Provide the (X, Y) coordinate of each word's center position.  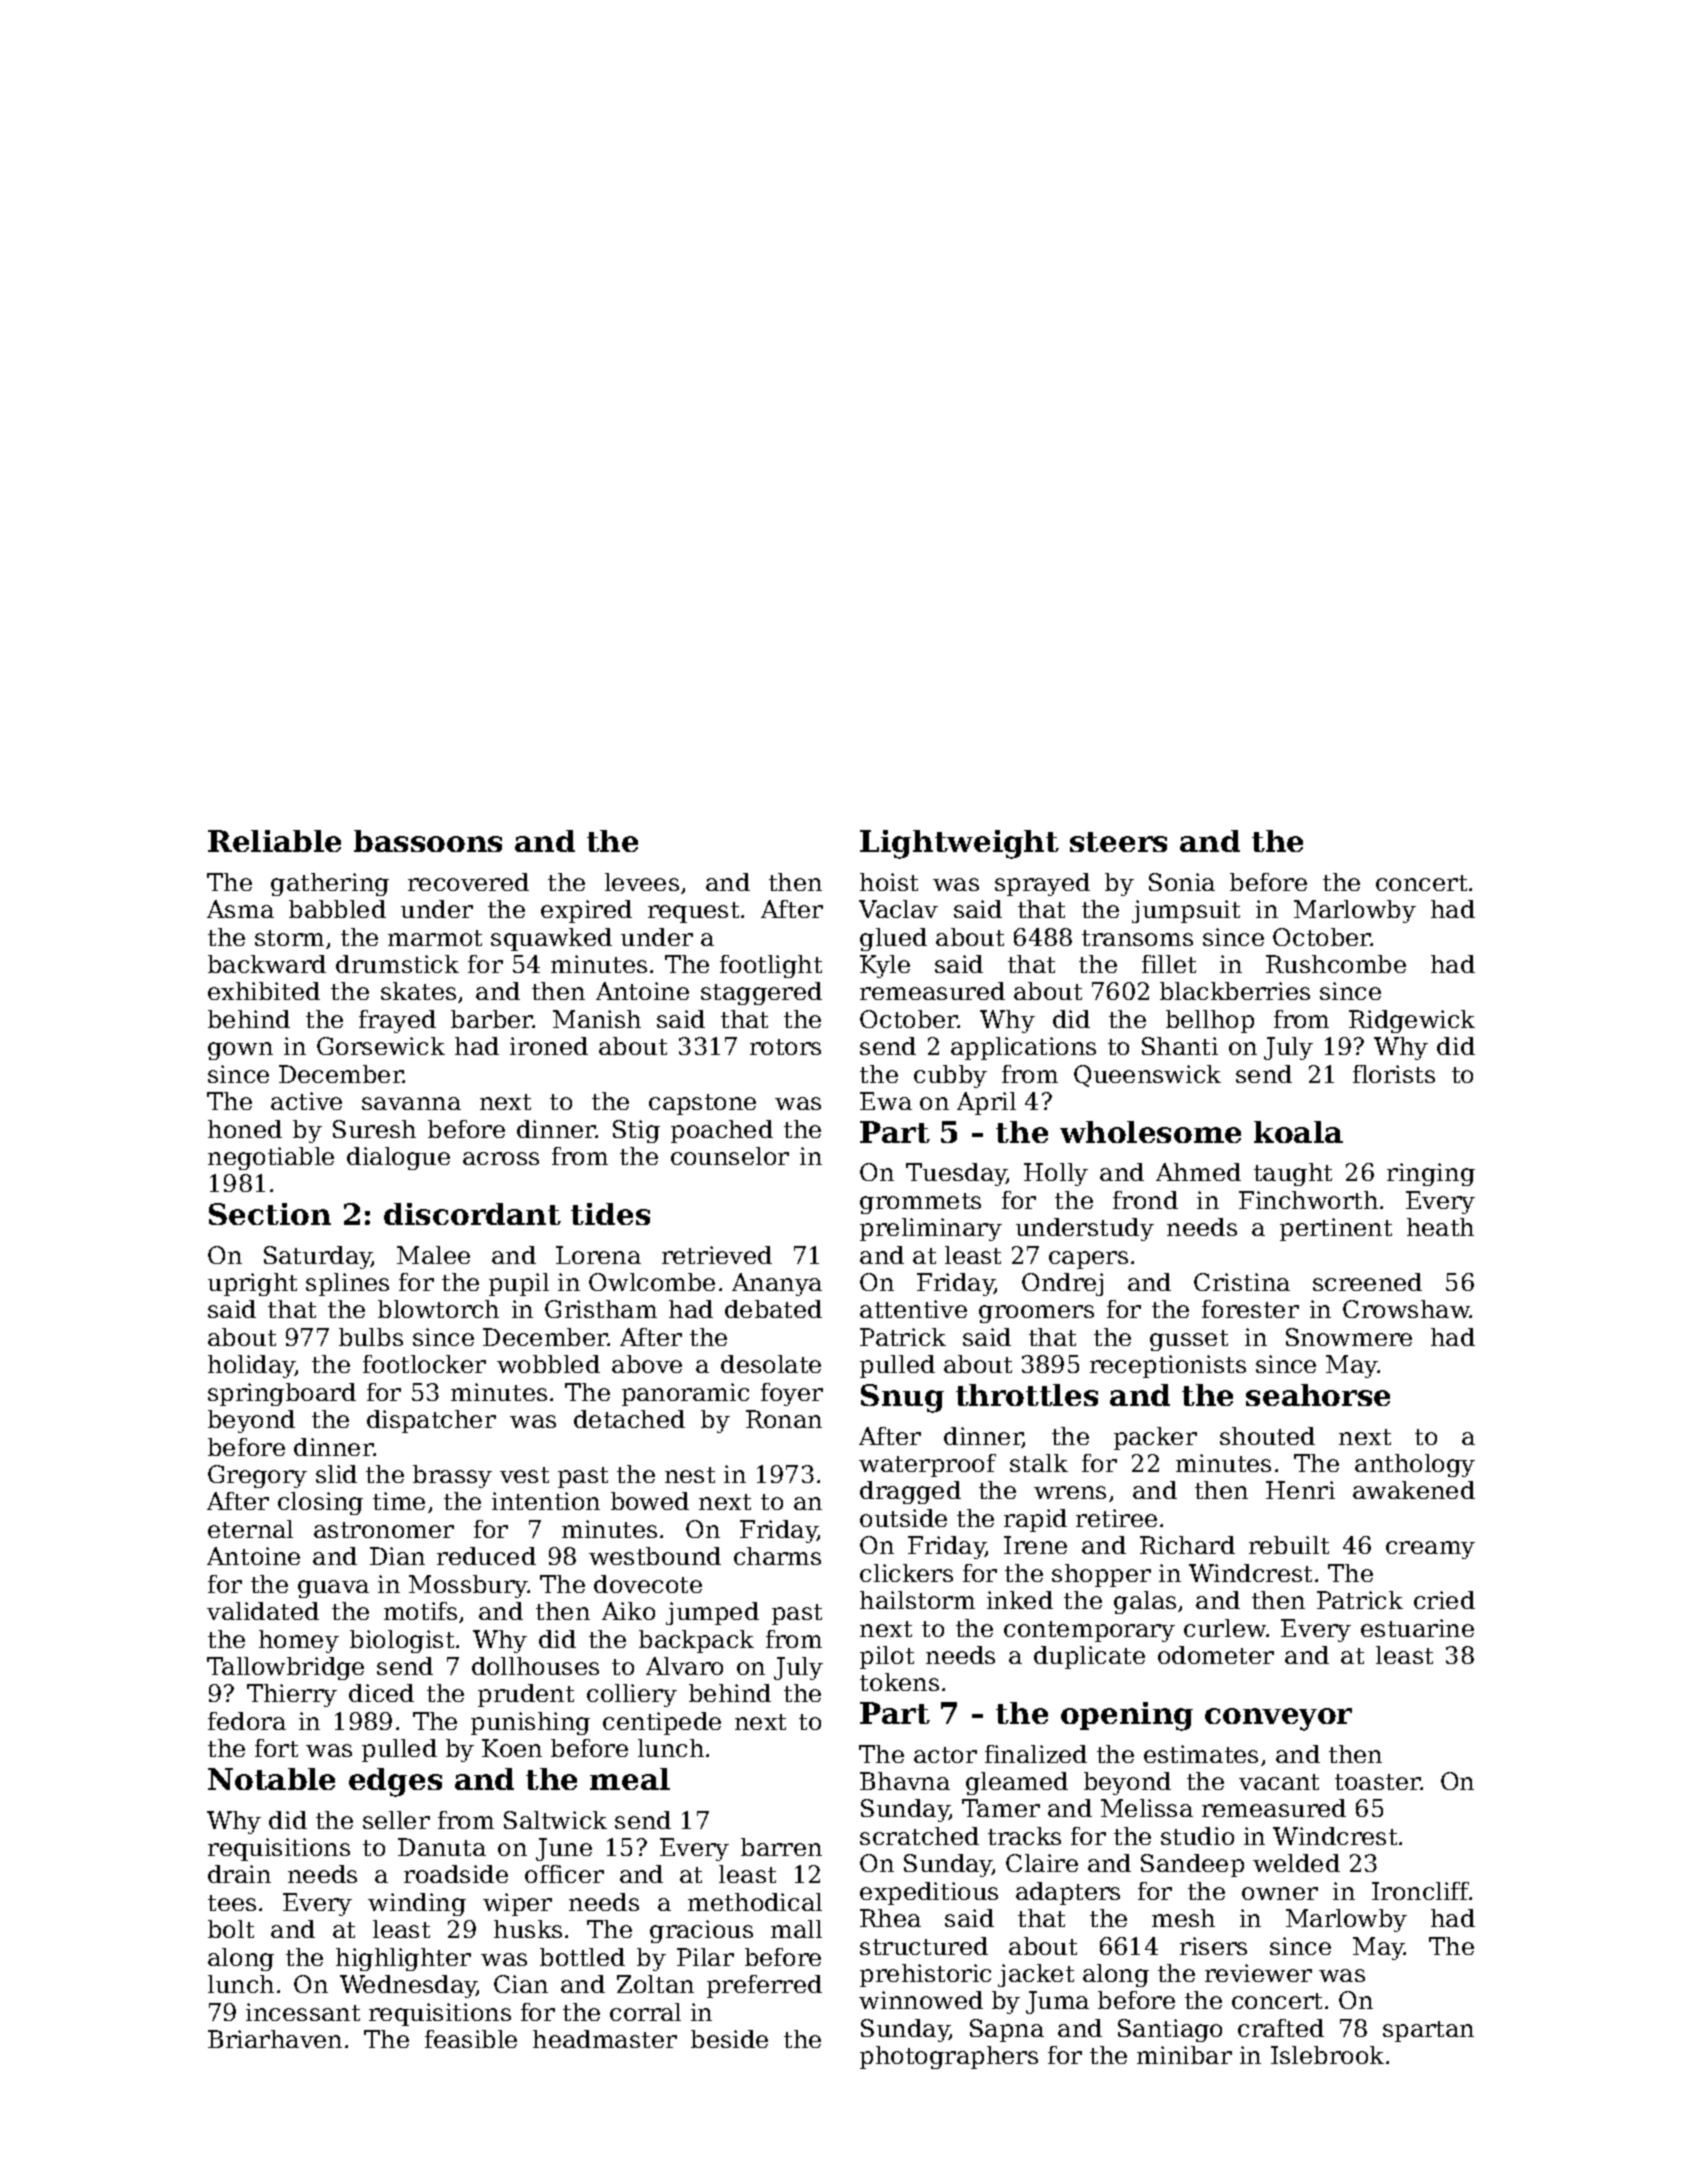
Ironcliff (1421, 1891)
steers (1118, 842)
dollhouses (535, 1666)
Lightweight (959, 844)
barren (781, 1847)
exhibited (264, 991)
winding (417, 1904)
